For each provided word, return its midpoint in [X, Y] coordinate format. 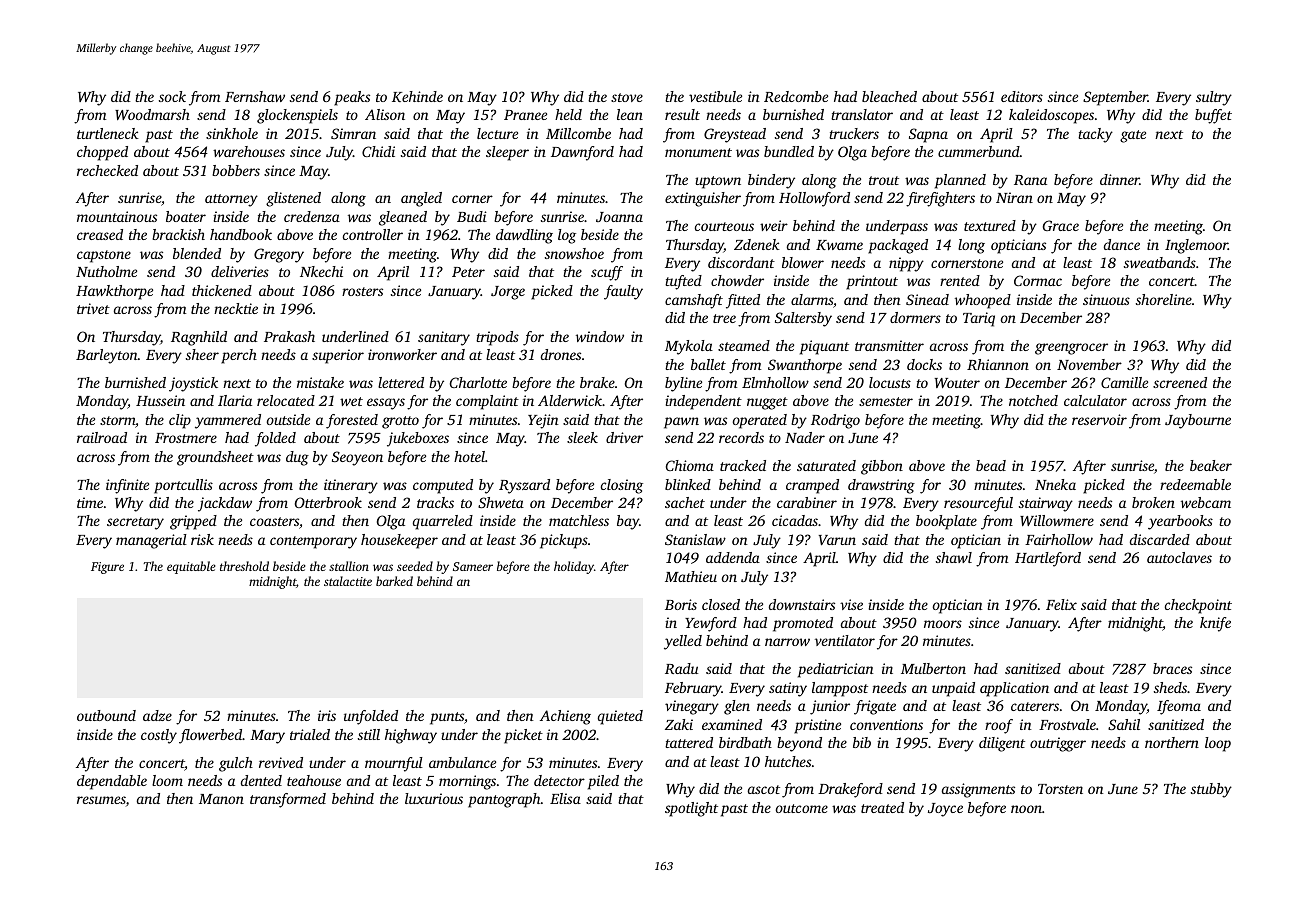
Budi [472, 216]
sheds [1170, 687]
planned [960, 181]
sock [172, 96]
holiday [574, 567]
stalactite [348, 581]
